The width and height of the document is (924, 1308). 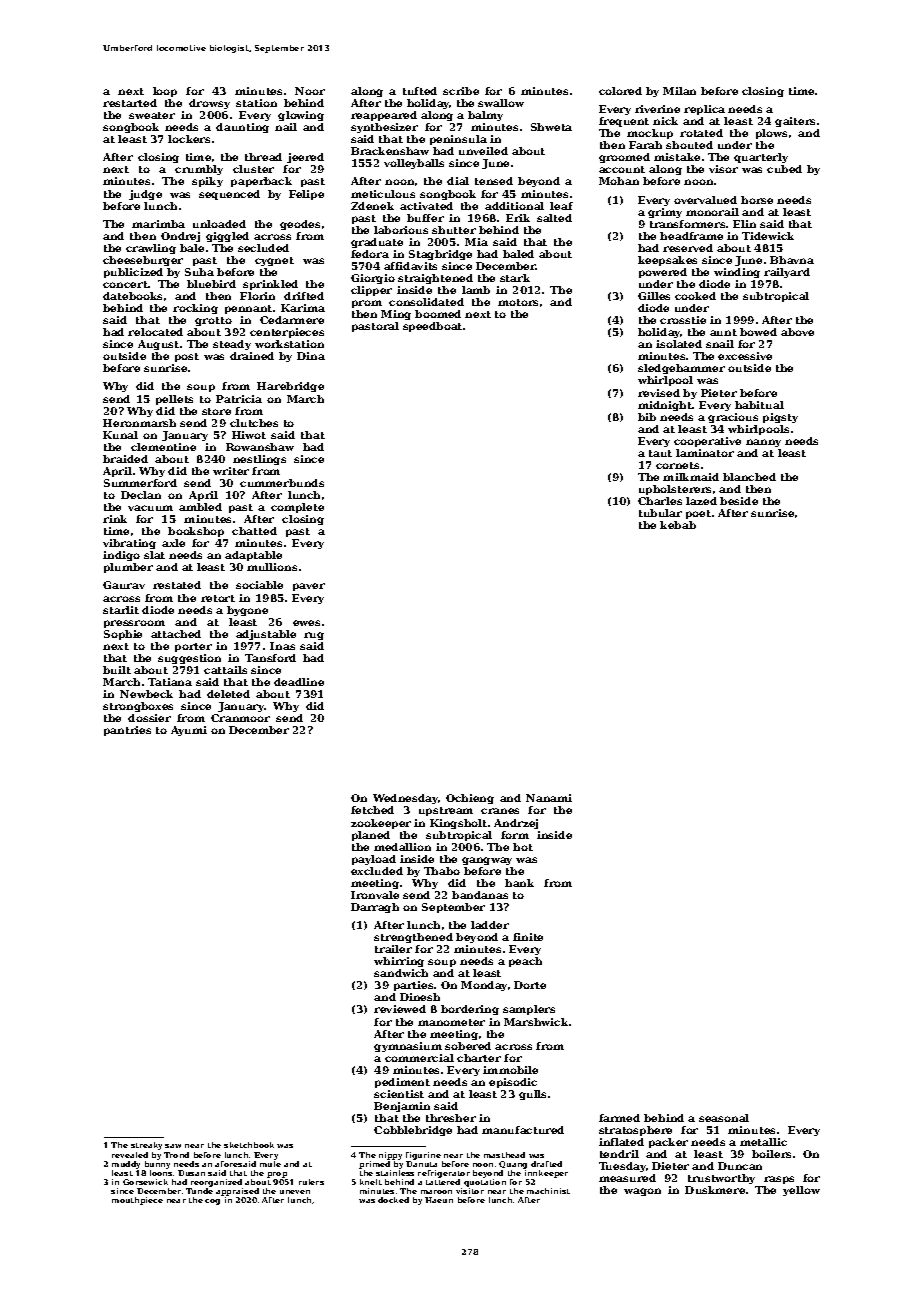 I want to click on nippy, so click(x=390, y=1156).
